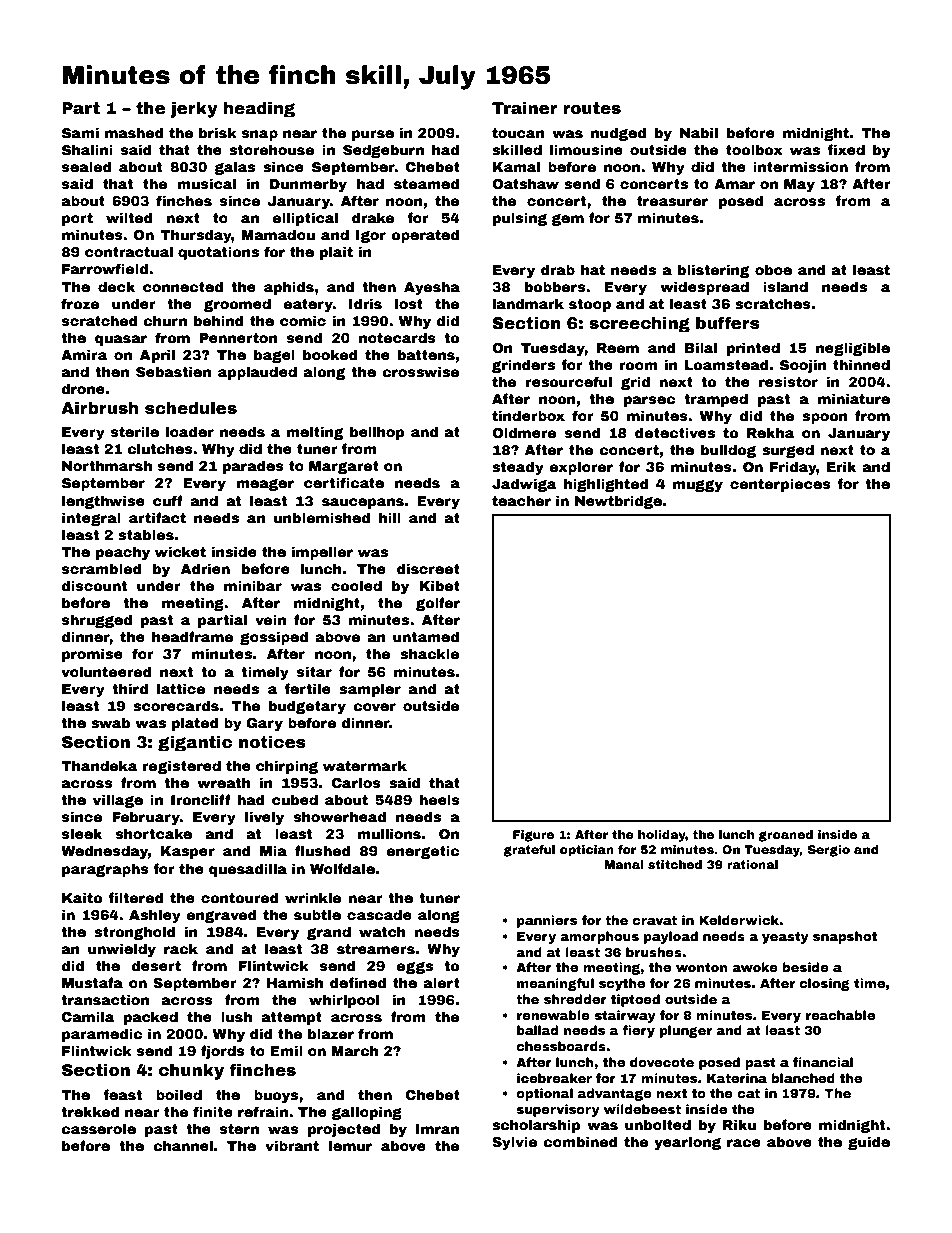 The width and height of the screenshot is (952, 1233). What do you see at coordinates (675, 864) in the screenshot?
I see `stitched` at bounding box center [675, 864].
